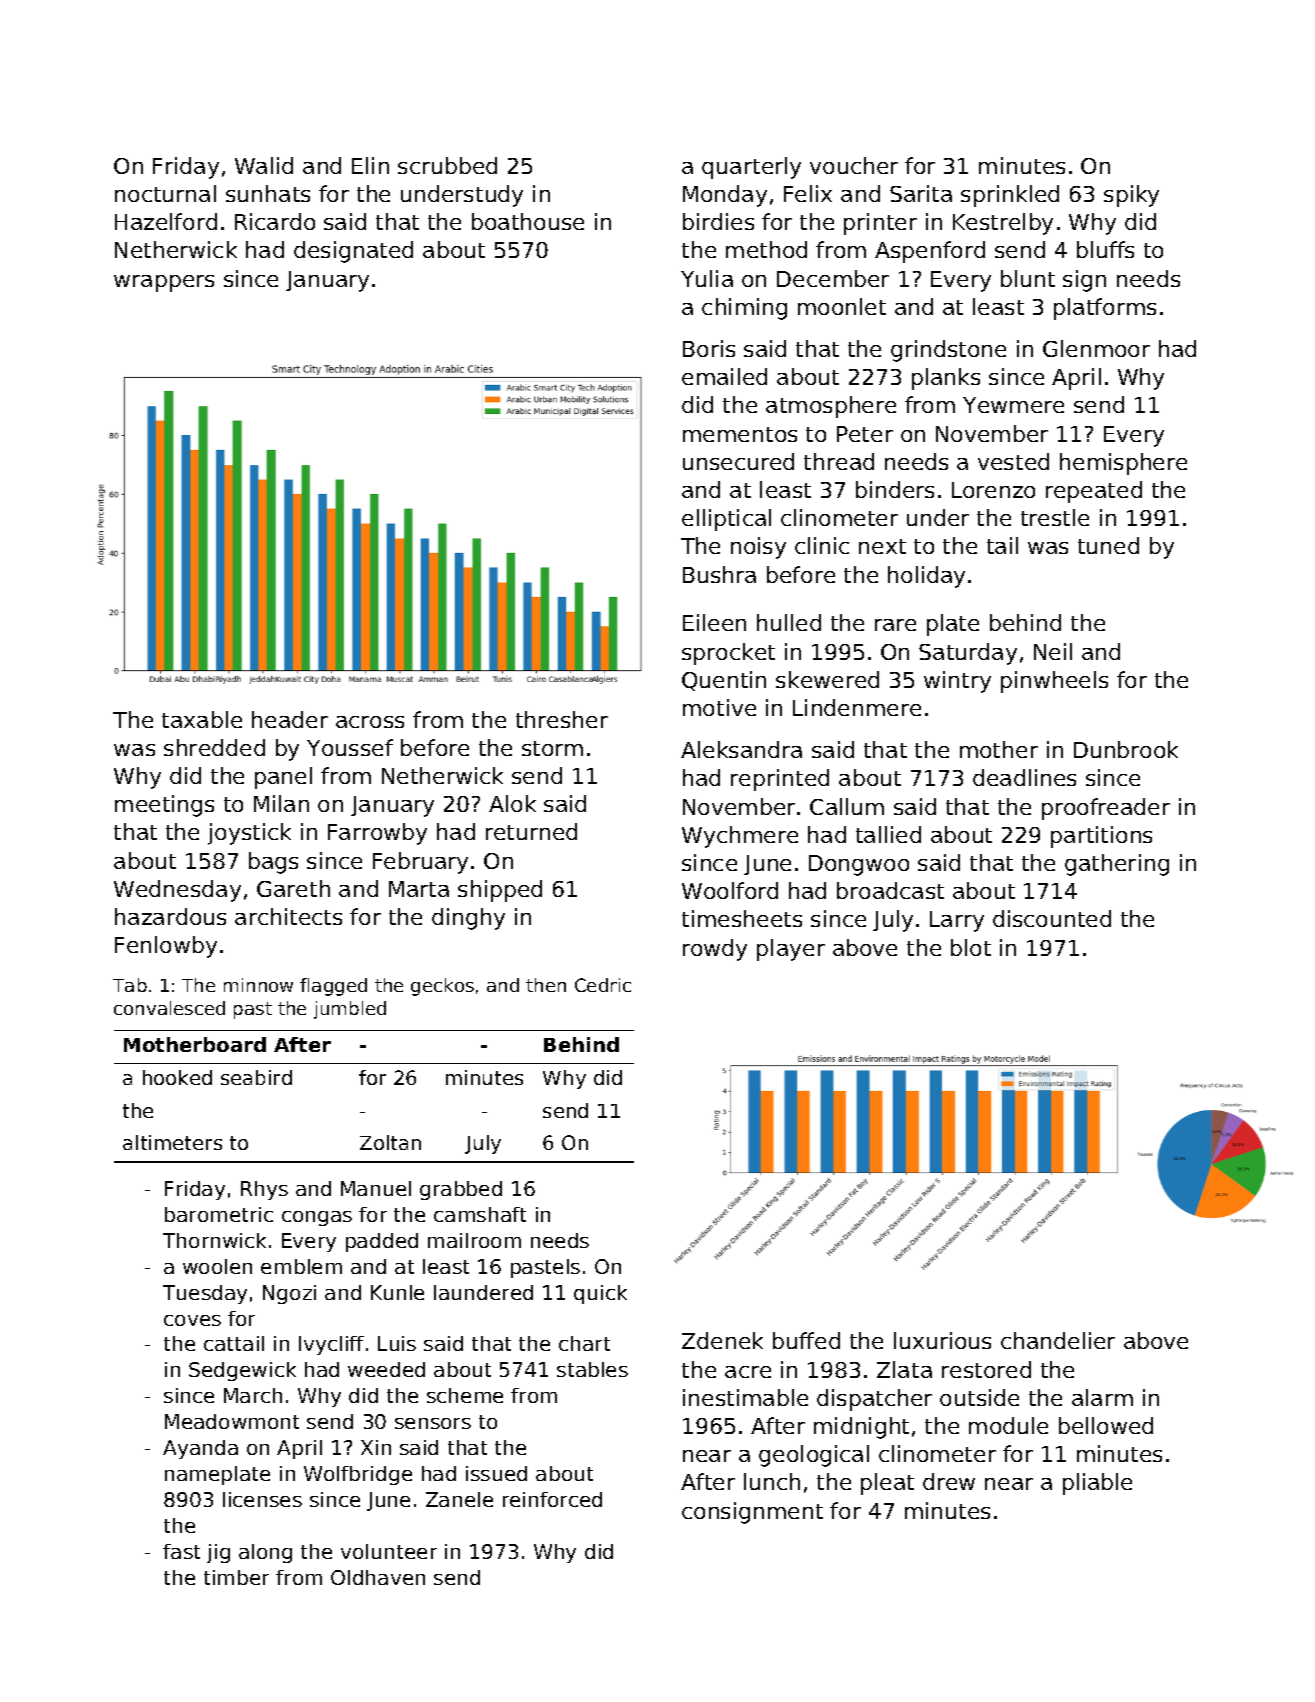 This image has height=1702, width=1315. Describe the element at coordinates (1058, 1340) in the image. I see `chandelier` at that location.
